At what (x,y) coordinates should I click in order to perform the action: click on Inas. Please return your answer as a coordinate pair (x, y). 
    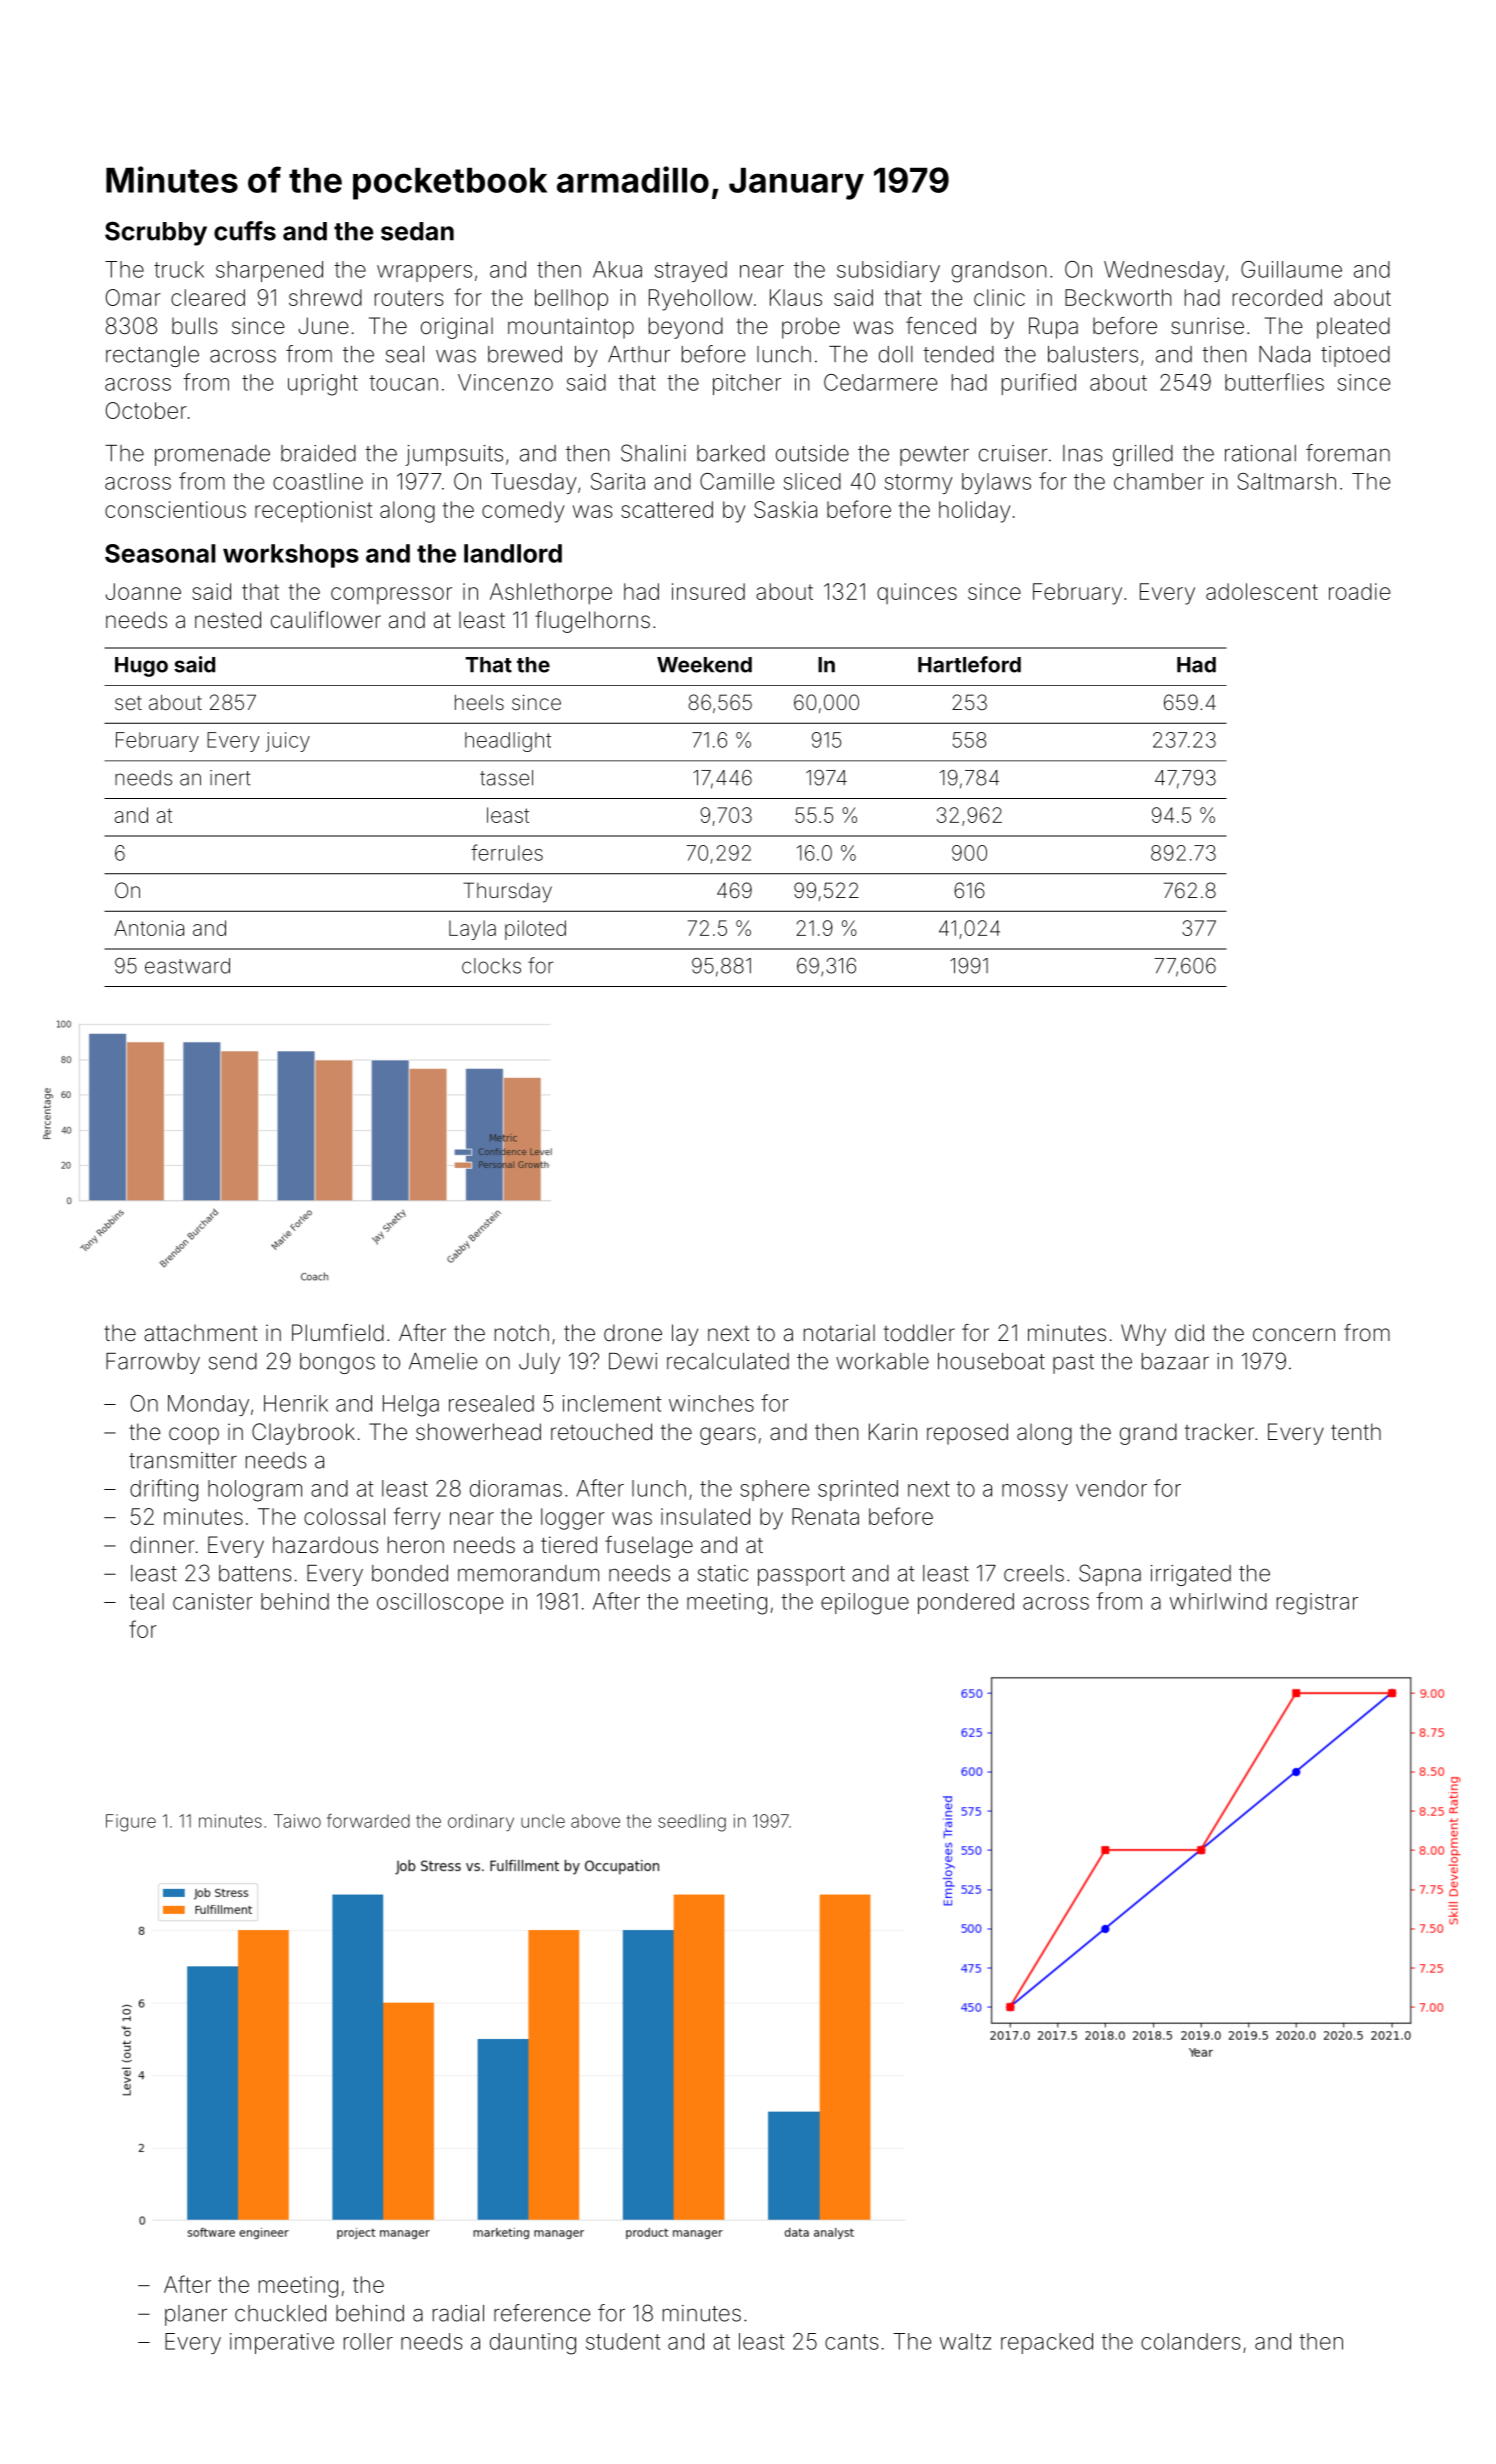
    Looking at the image, I should click on (1083, 453).
